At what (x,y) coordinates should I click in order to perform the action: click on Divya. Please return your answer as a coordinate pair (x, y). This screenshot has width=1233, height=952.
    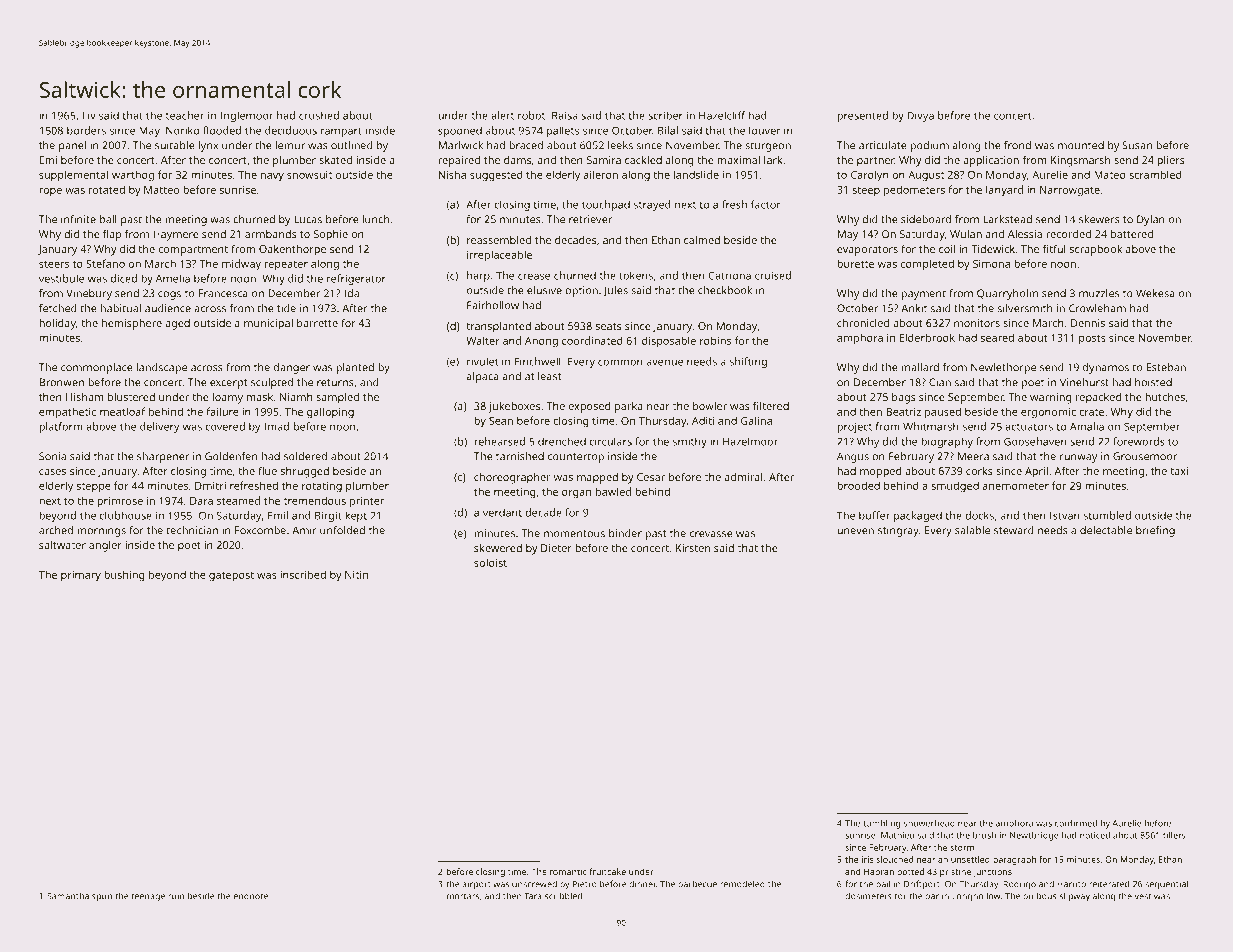
    Looking at the image, I should click on (920, 116).
